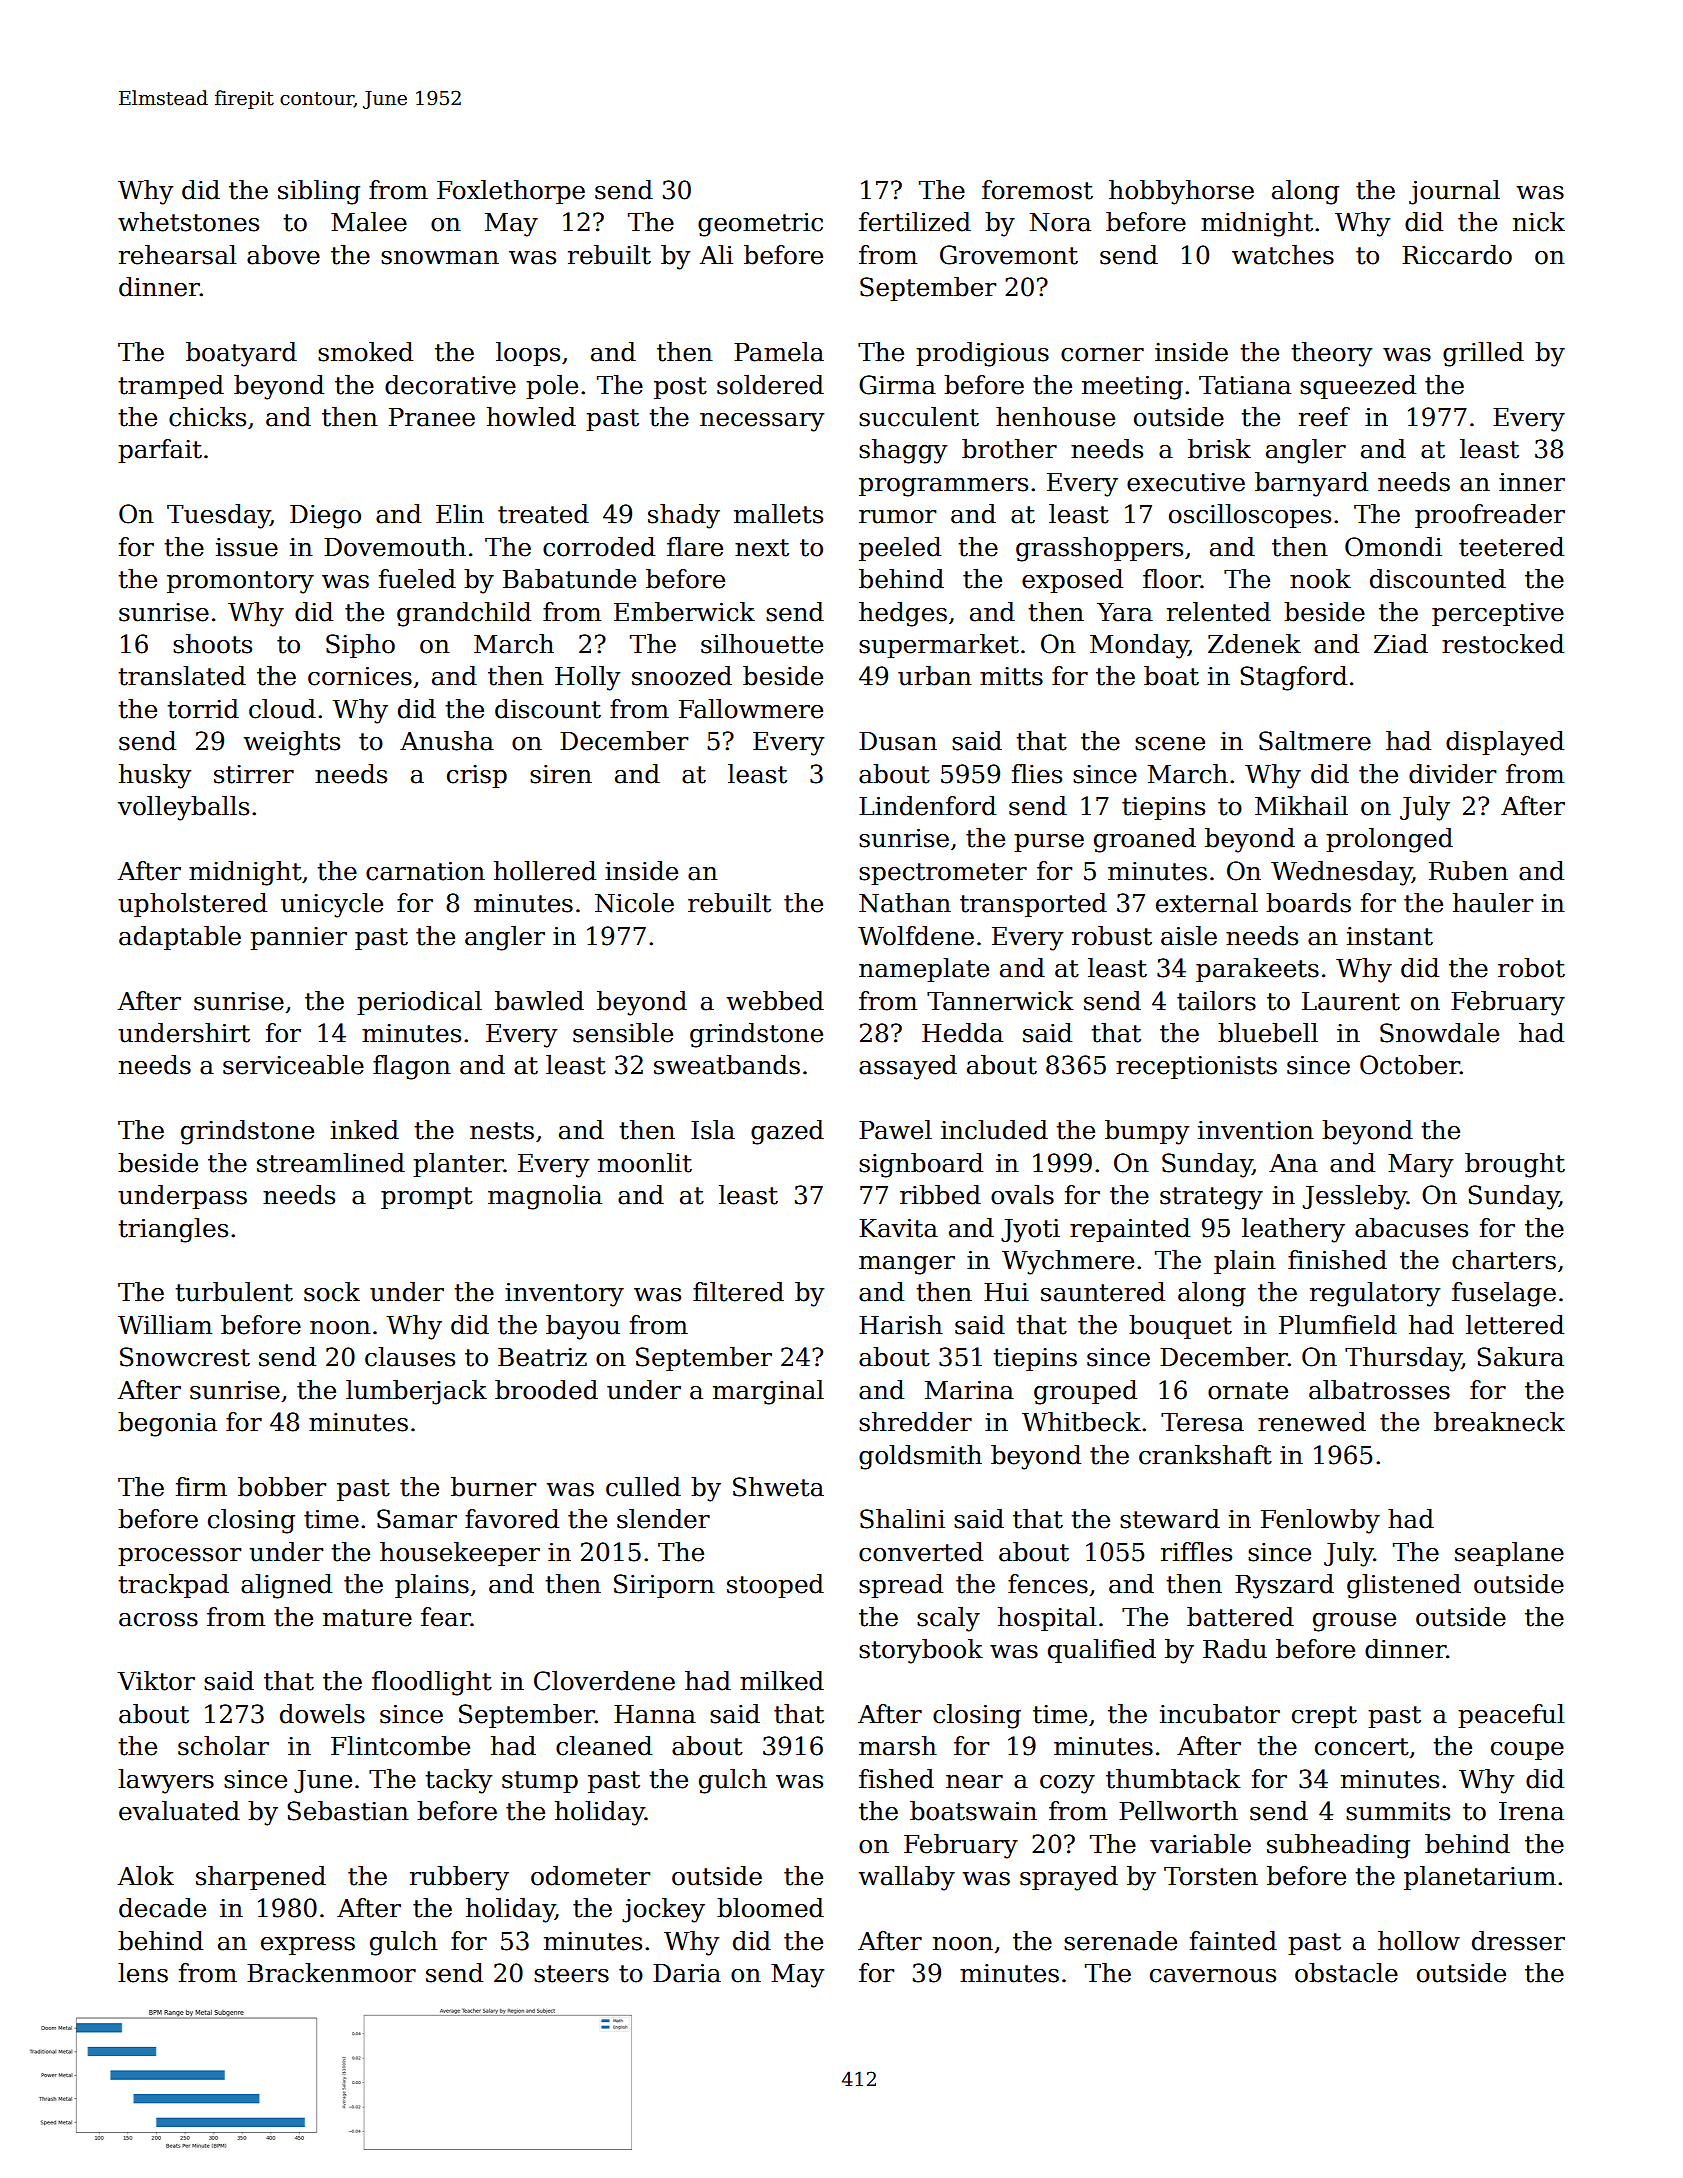  Describe the element at coordinates (902, 1519) in the image. I see `Shalini` at that location.
